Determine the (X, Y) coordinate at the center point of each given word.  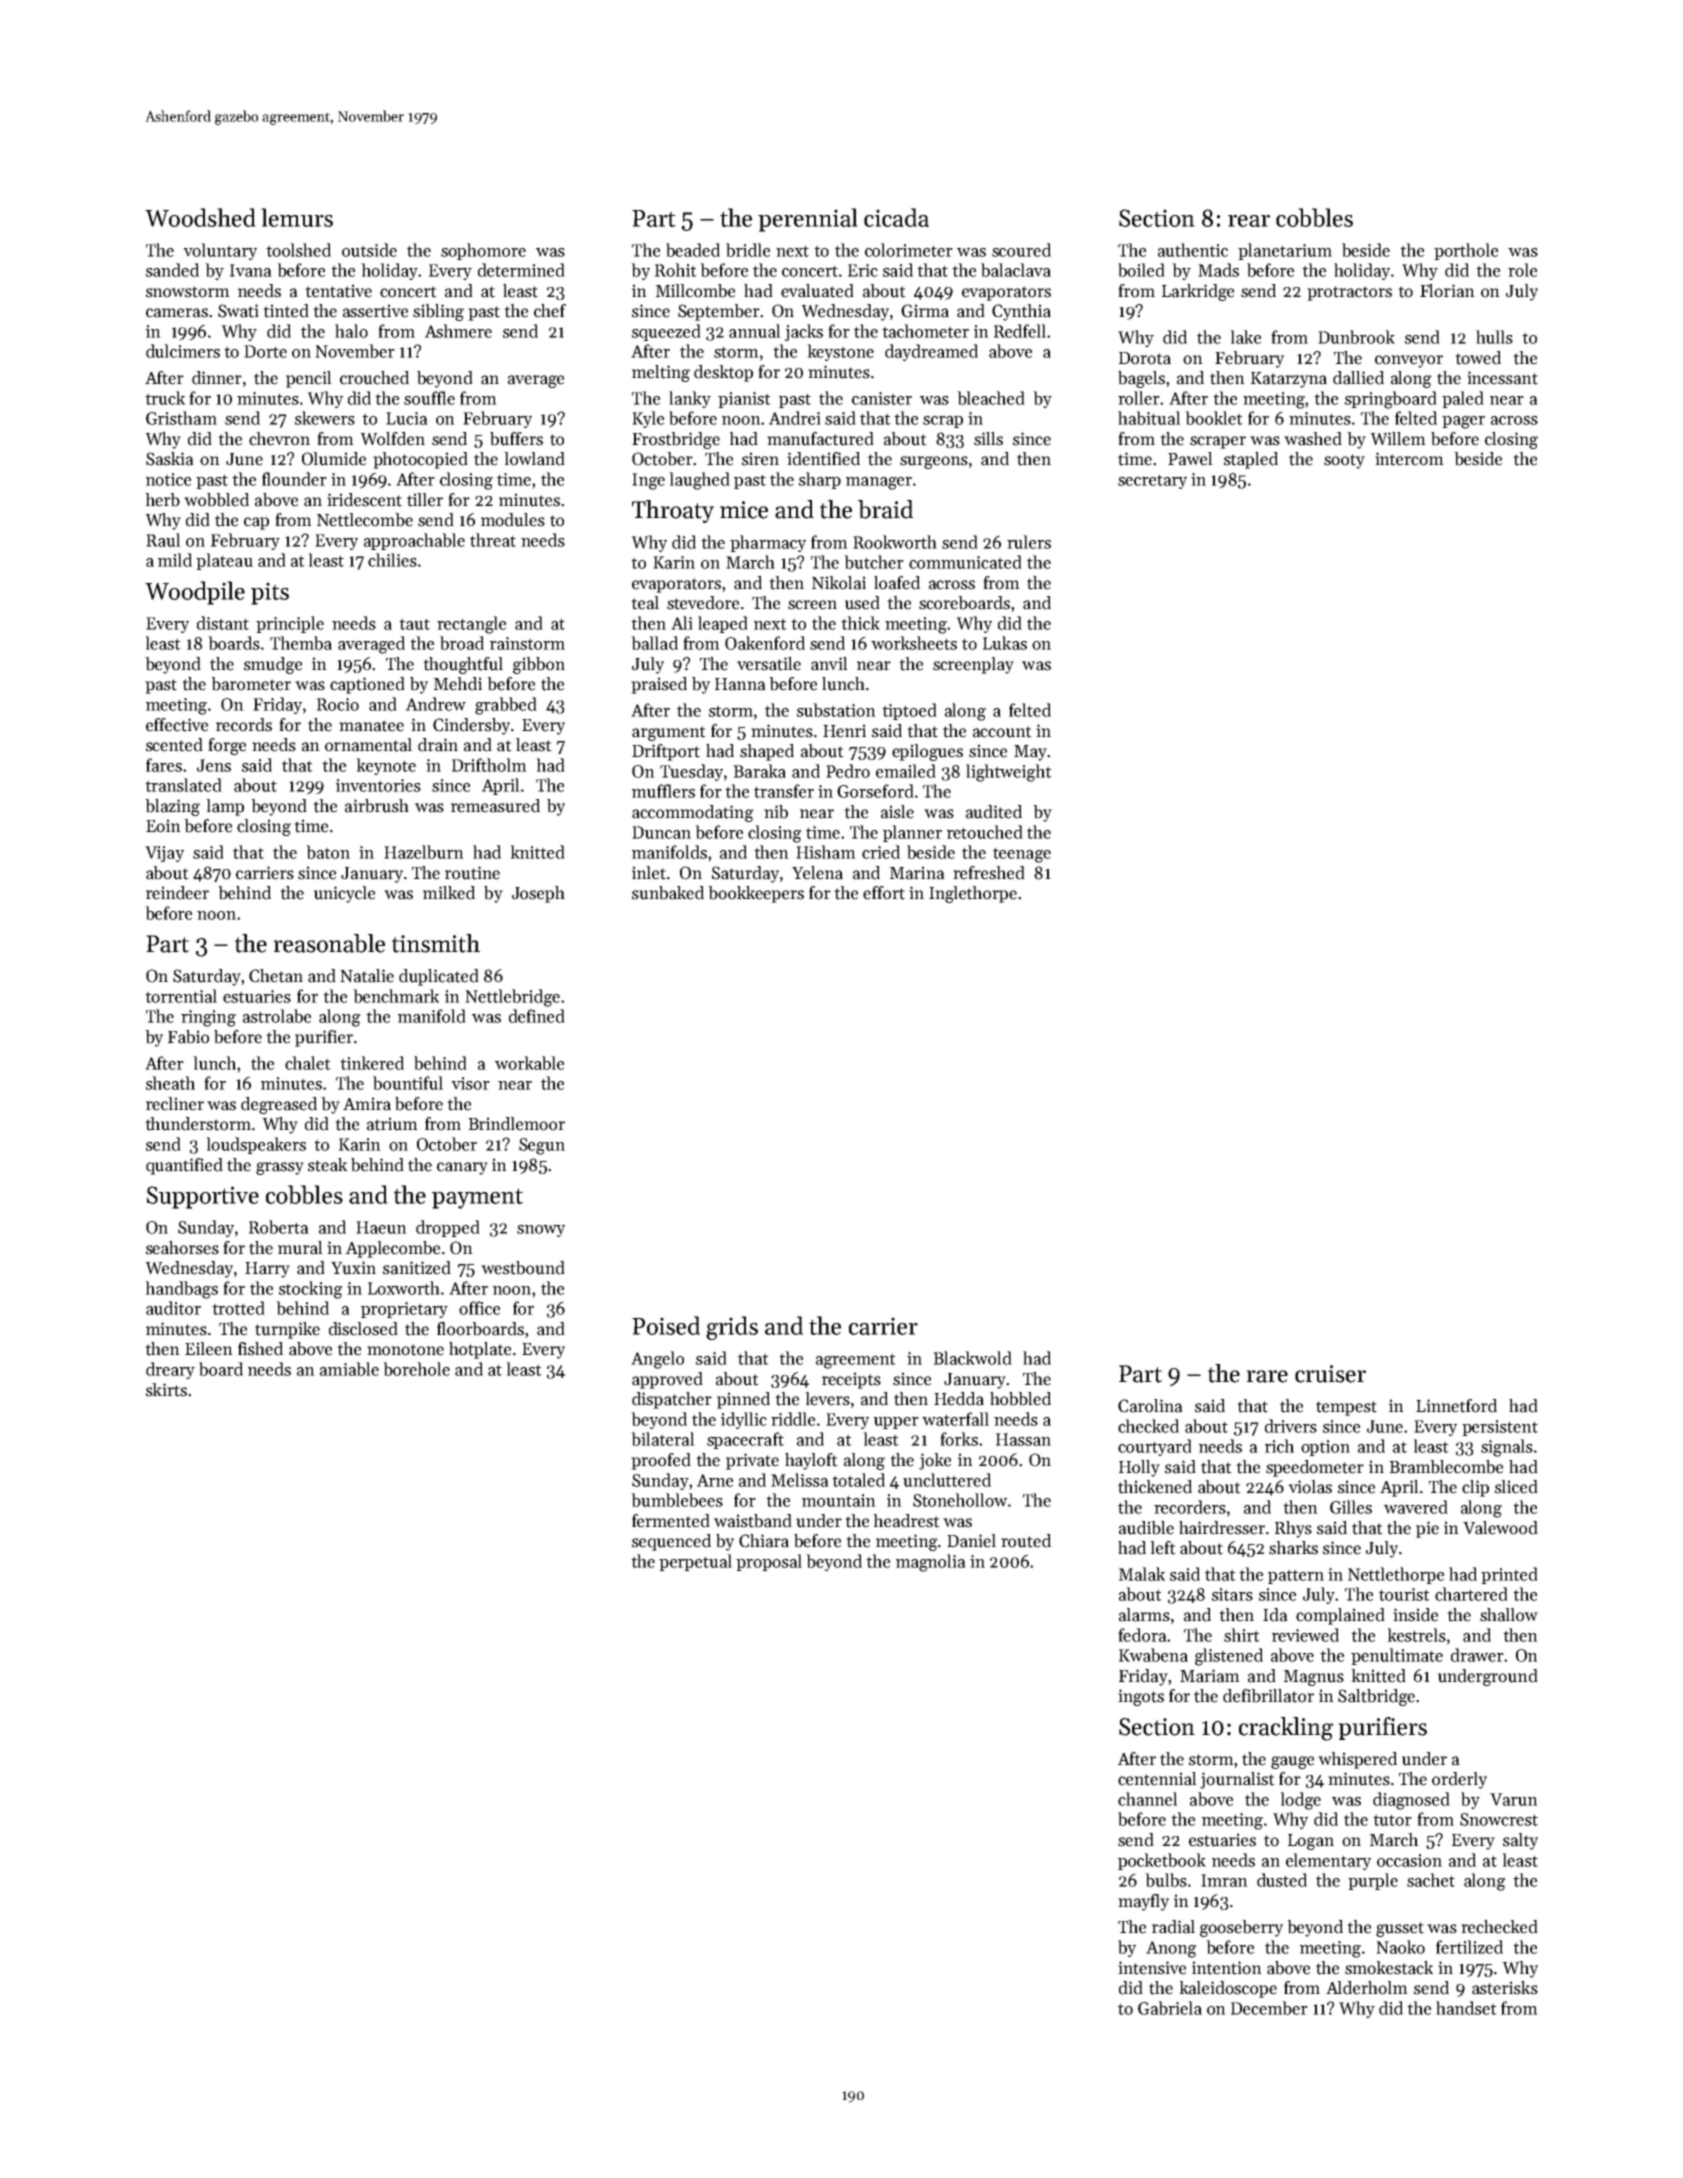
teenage (1022, 855)
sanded (172, 270)
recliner (175, 1104)
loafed (897, 583)
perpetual (695, 1562)
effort (884, 893)
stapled (1251, 460)
